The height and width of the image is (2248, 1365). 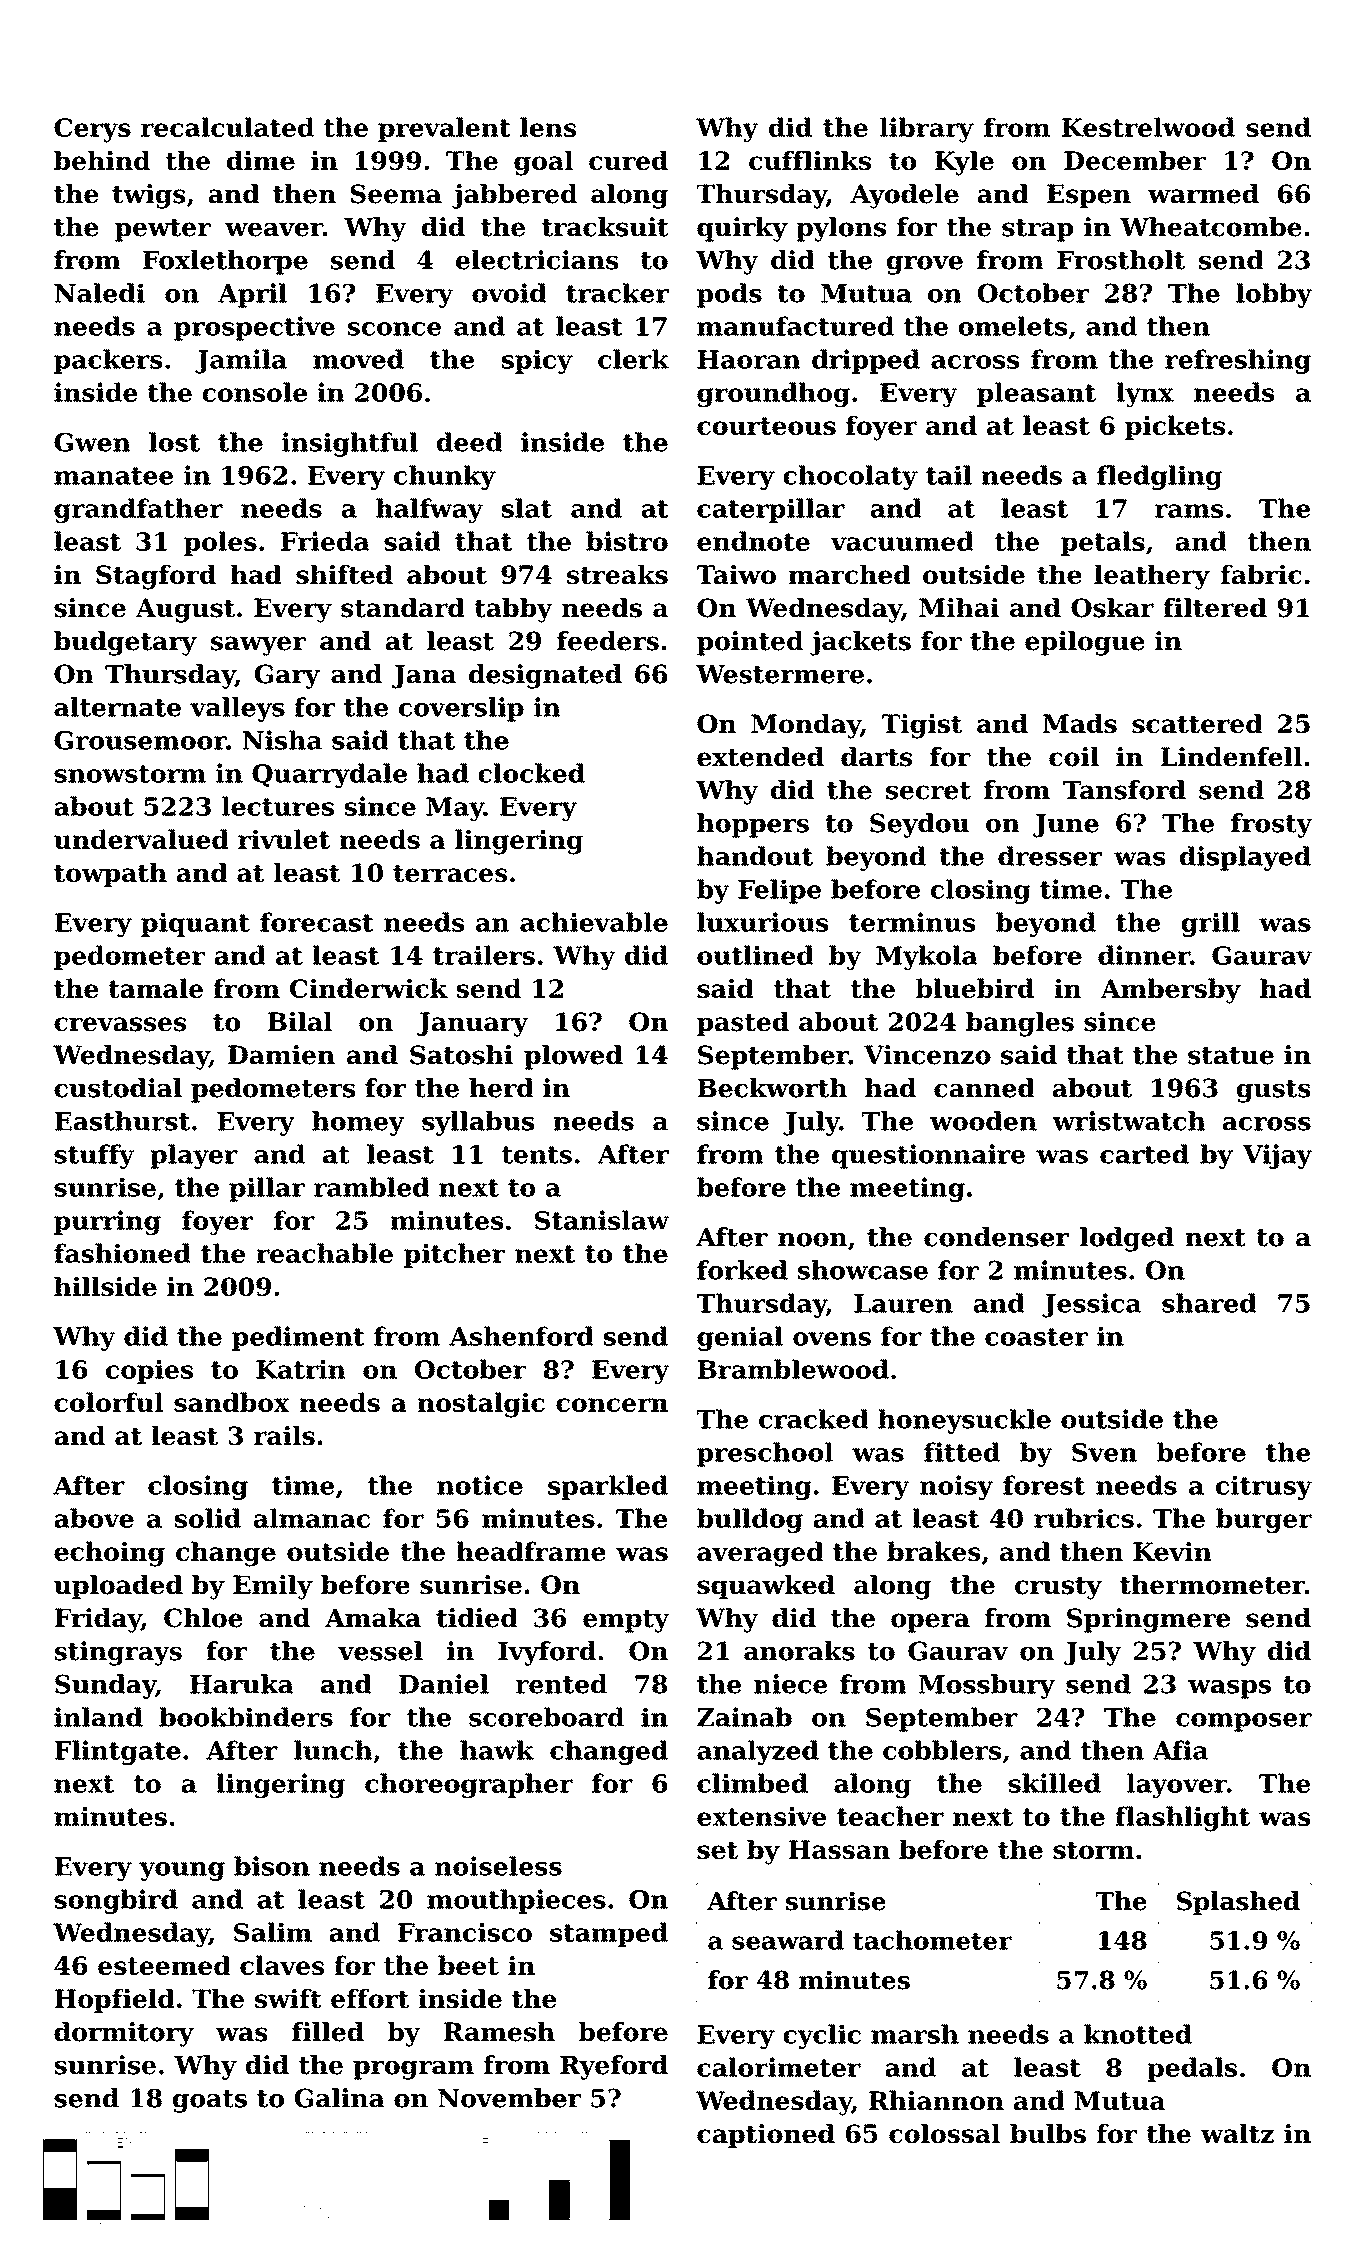 I want to click on Hassan, so click(x=839, y=1849).
